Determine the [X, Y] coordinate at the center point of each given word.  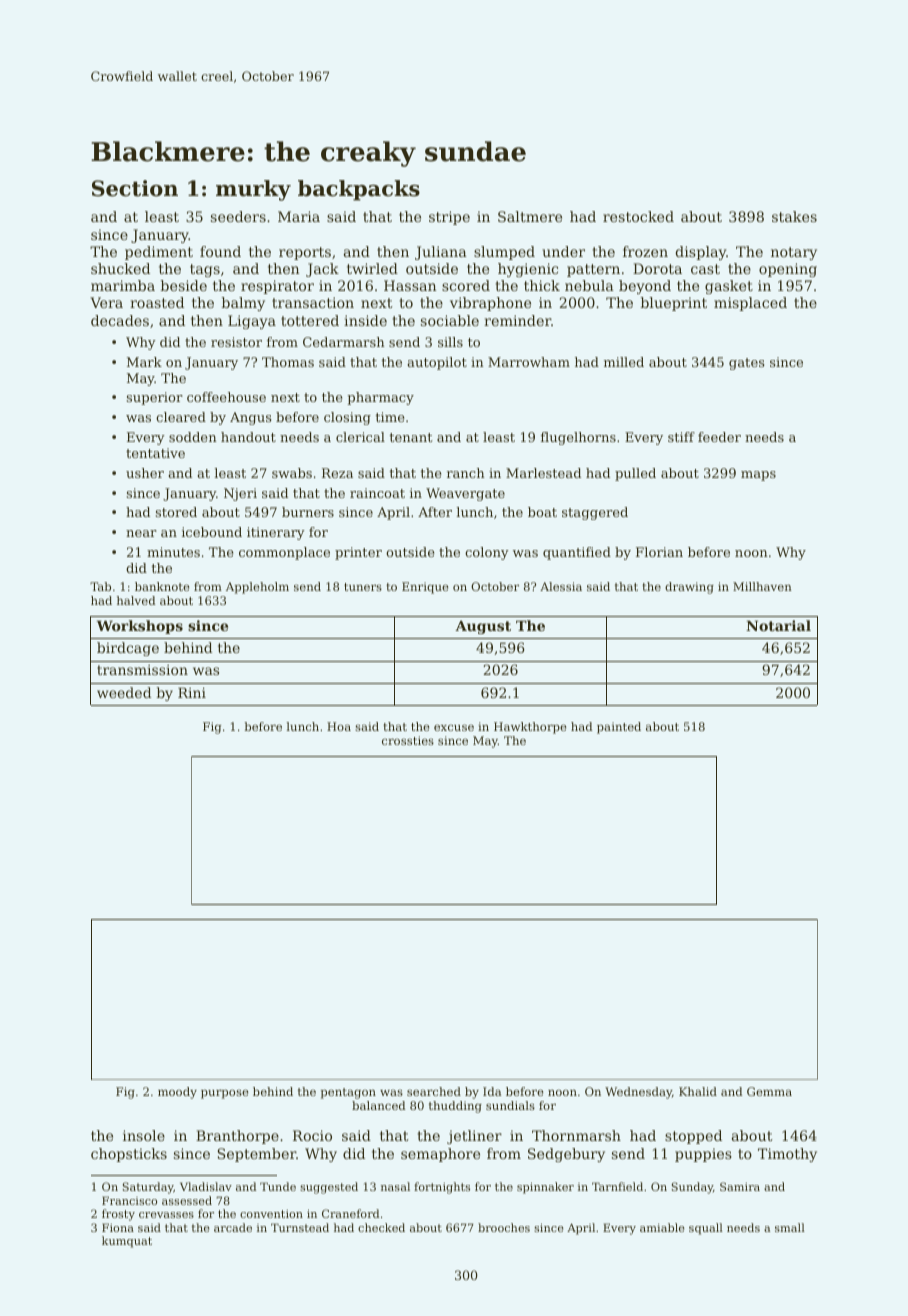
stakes [794, 216]
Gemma [769, 1091]
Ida [492, 1091]
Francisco [129, 1200]
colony [487, 553]
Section [135, 188]
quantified [577, 553]
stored [176, 512]
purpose [225, 1094]
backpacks [359, 190]
